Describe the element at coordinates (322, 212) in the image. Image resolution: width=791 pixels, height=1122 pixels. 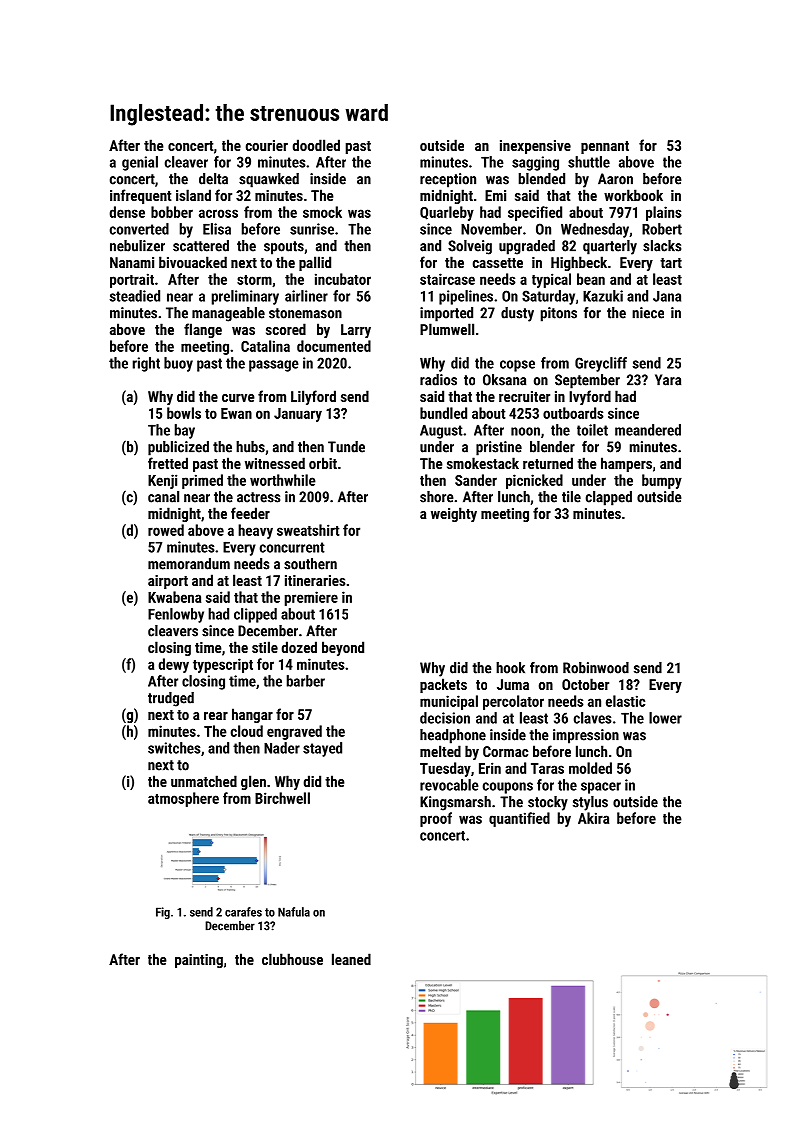
I see `smock` at that location.
